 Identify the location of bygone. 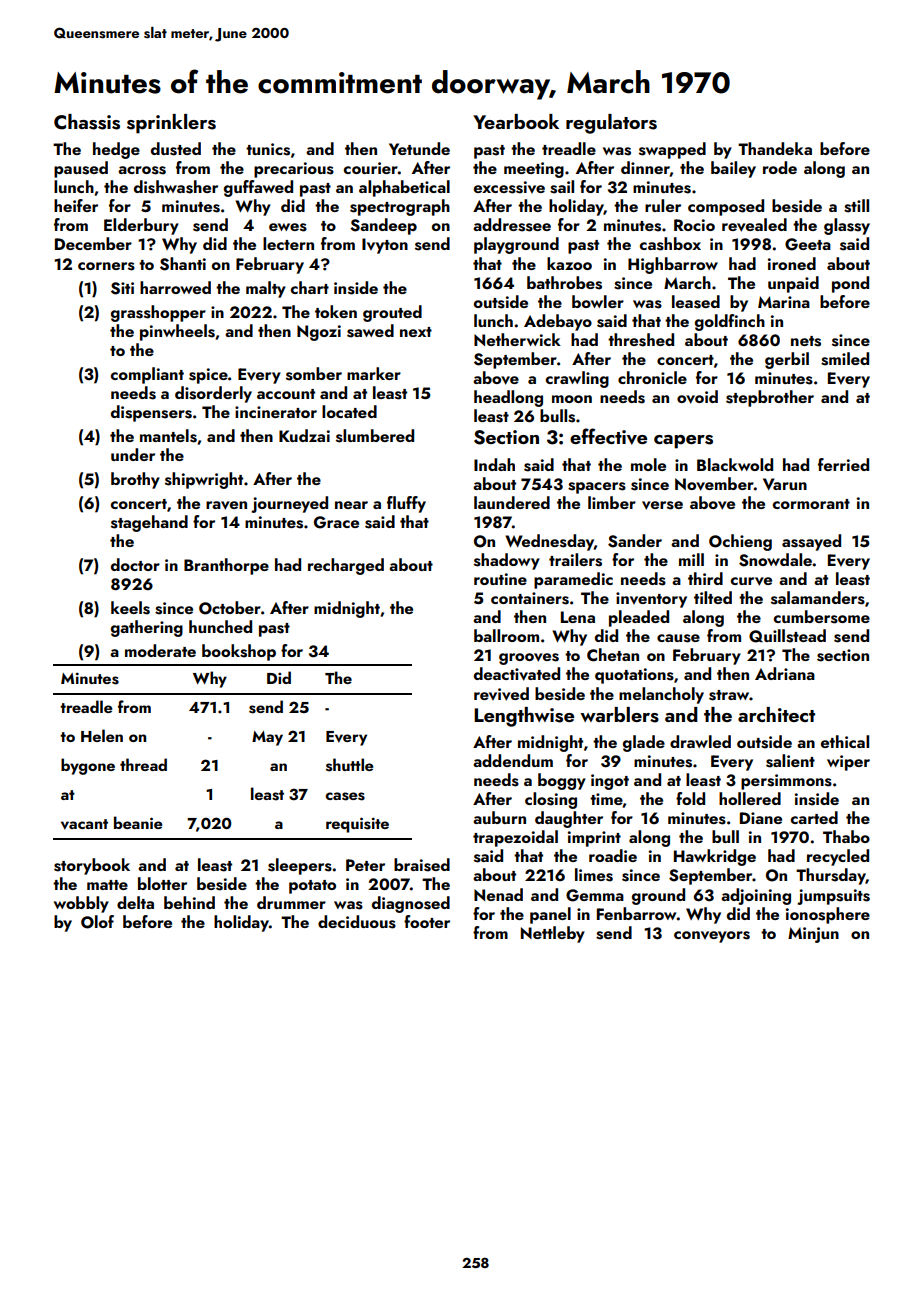
(88, 766).
